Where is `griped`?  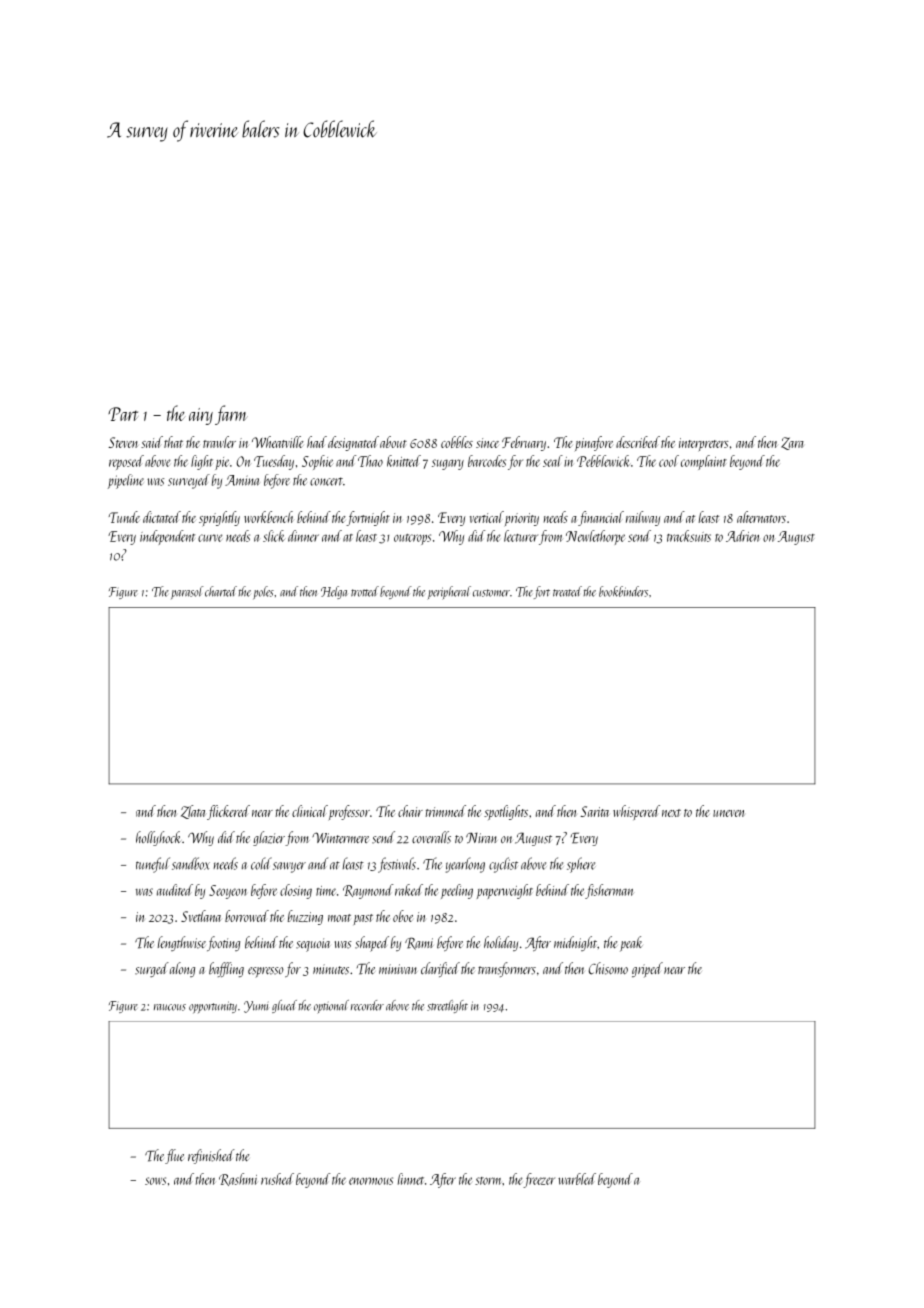
griped is located at coordinates (647, 970).
